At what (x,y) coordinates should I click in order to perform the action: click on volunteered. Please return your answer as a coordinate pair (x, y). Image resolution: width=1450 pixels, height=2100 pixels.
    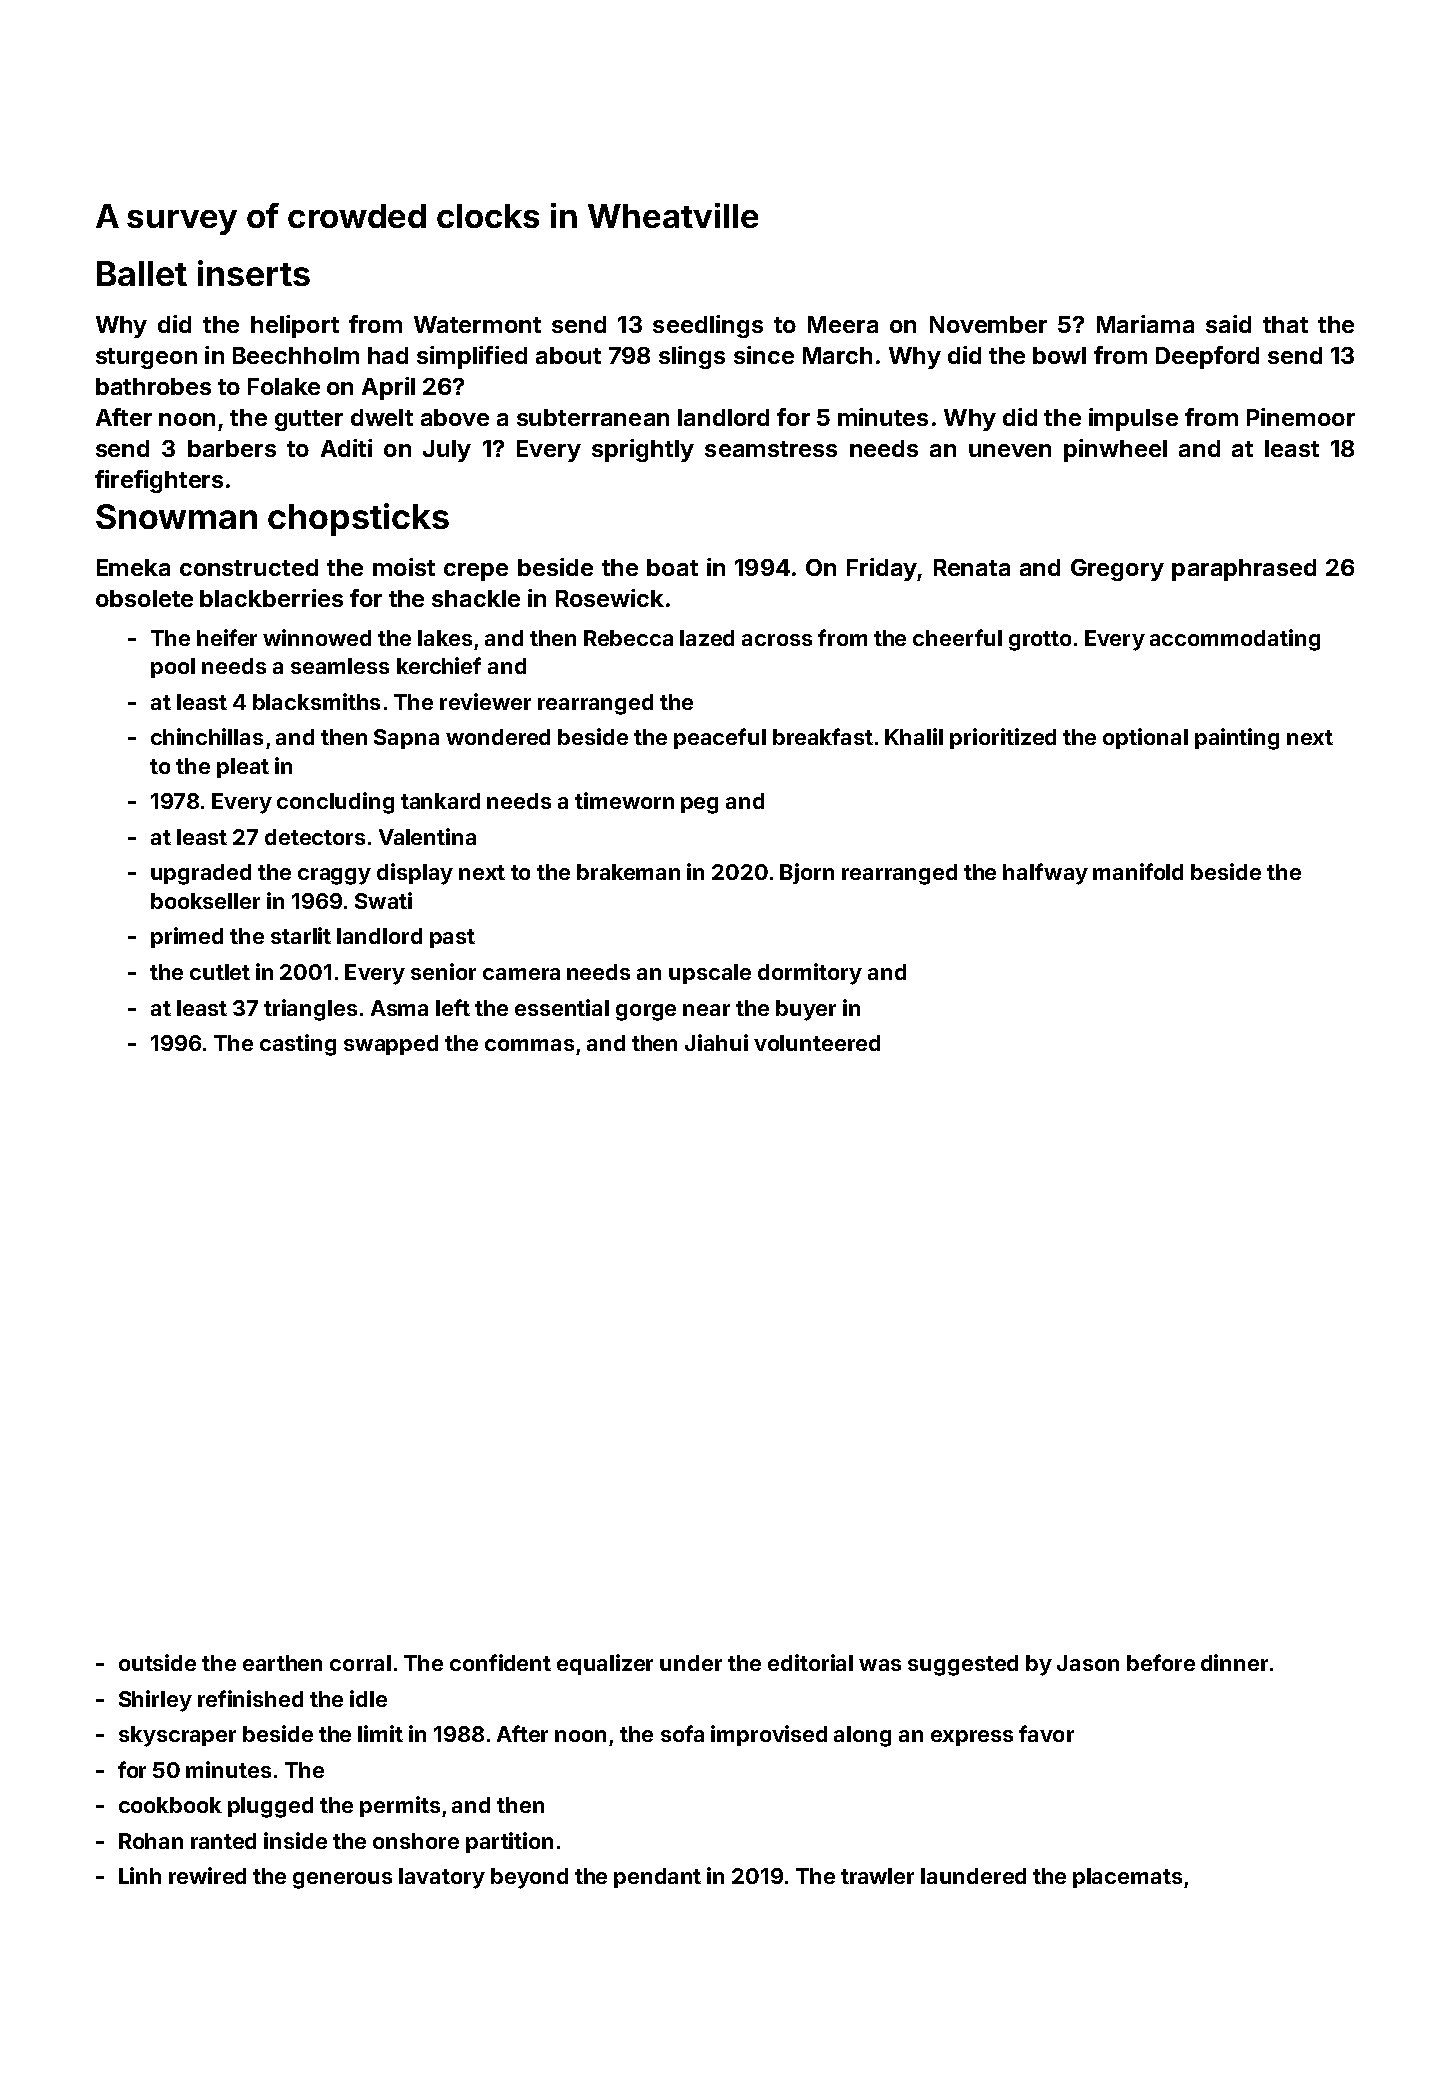
    Looking at the image, I should click on (817, 1043).
